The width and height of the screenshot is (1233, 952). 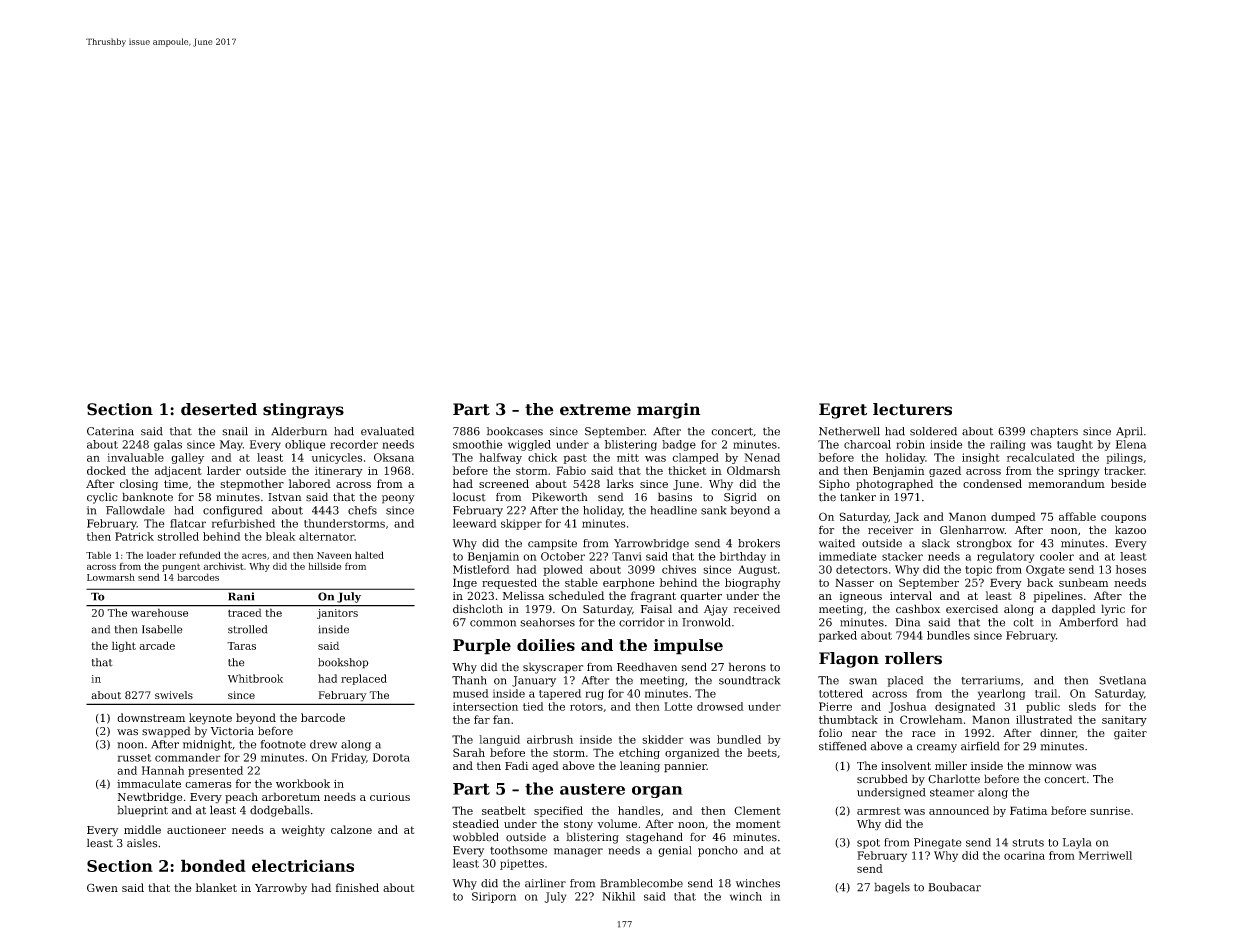 I want to click on plowed, so click(x=563, y=570).
